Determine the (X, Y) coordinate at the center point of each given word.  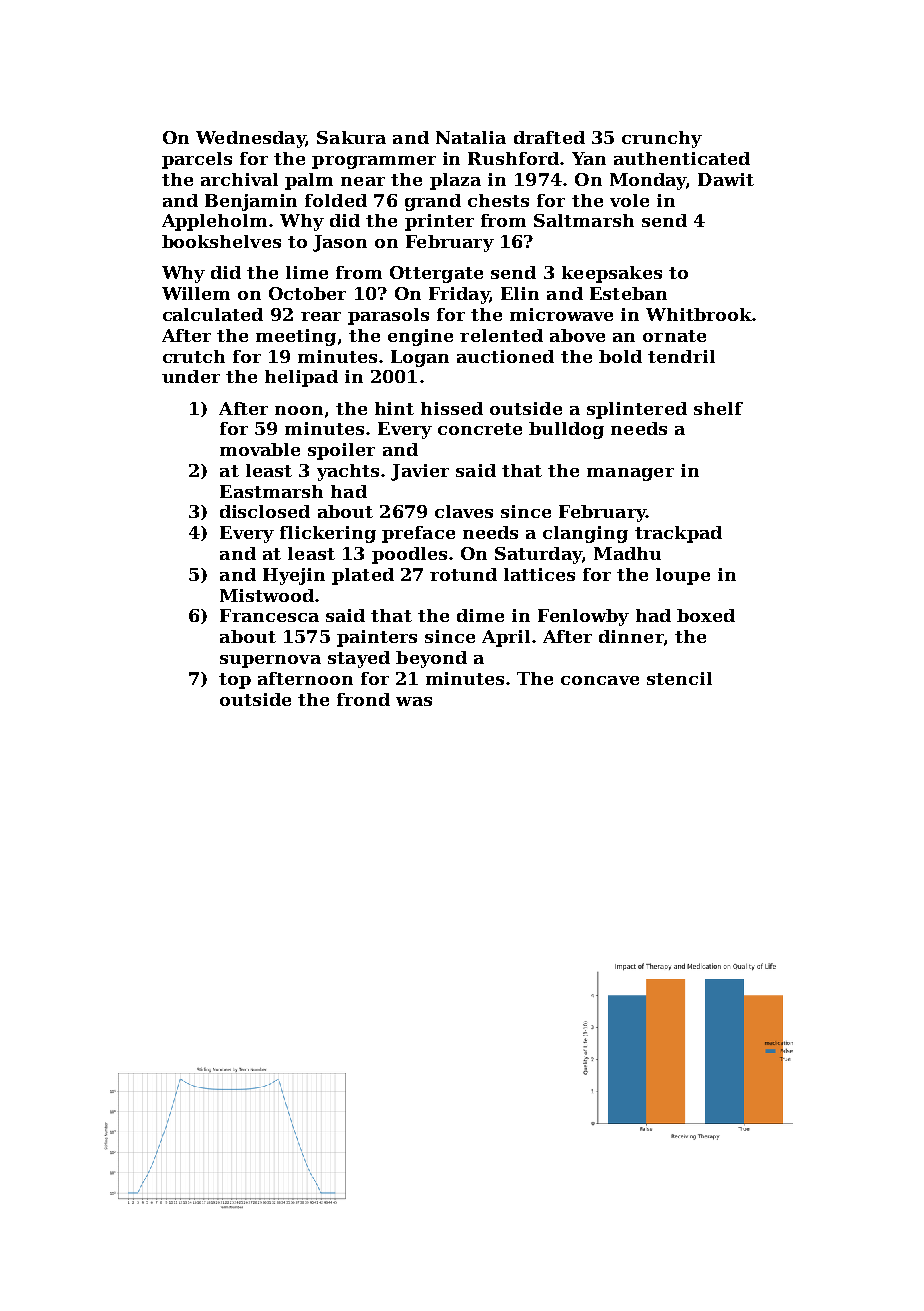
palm (309, 181)
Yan (589, 158)
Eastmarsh (271, 491)
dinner (631, 636)
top (235, 681)
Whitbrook (699, 314)
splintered (637, 410)
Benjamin (251, 202)
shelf (718, 408)
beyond (431, 659)
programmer (374, 162)
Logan (420, 358)
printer (439, 222)
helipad (301, 378)
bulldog (566, 430)
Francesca (269, 615)
